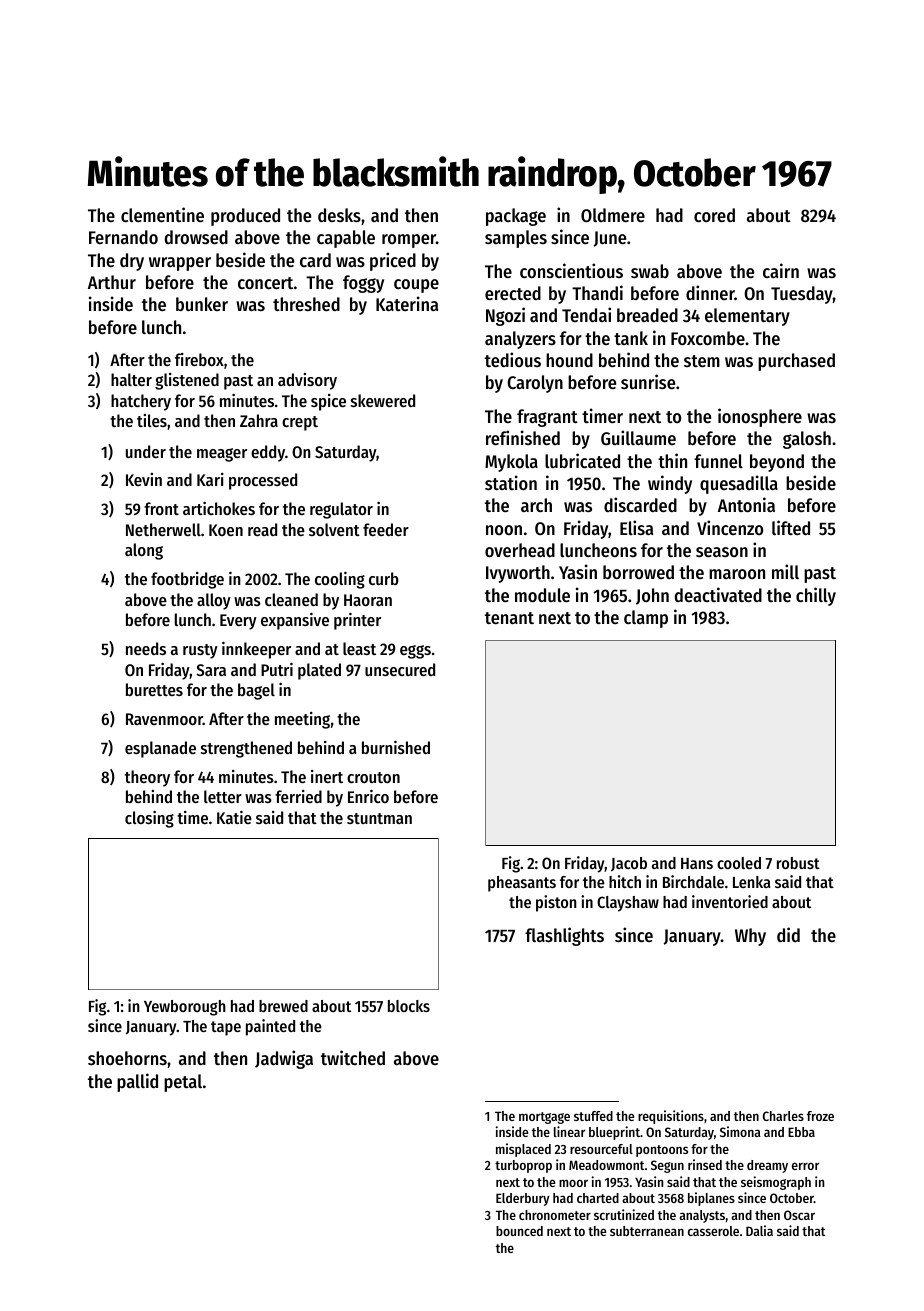  What do you see at coordinates (162, 214) in the document?
I see `clementine` at bounding box center [162, 214].
